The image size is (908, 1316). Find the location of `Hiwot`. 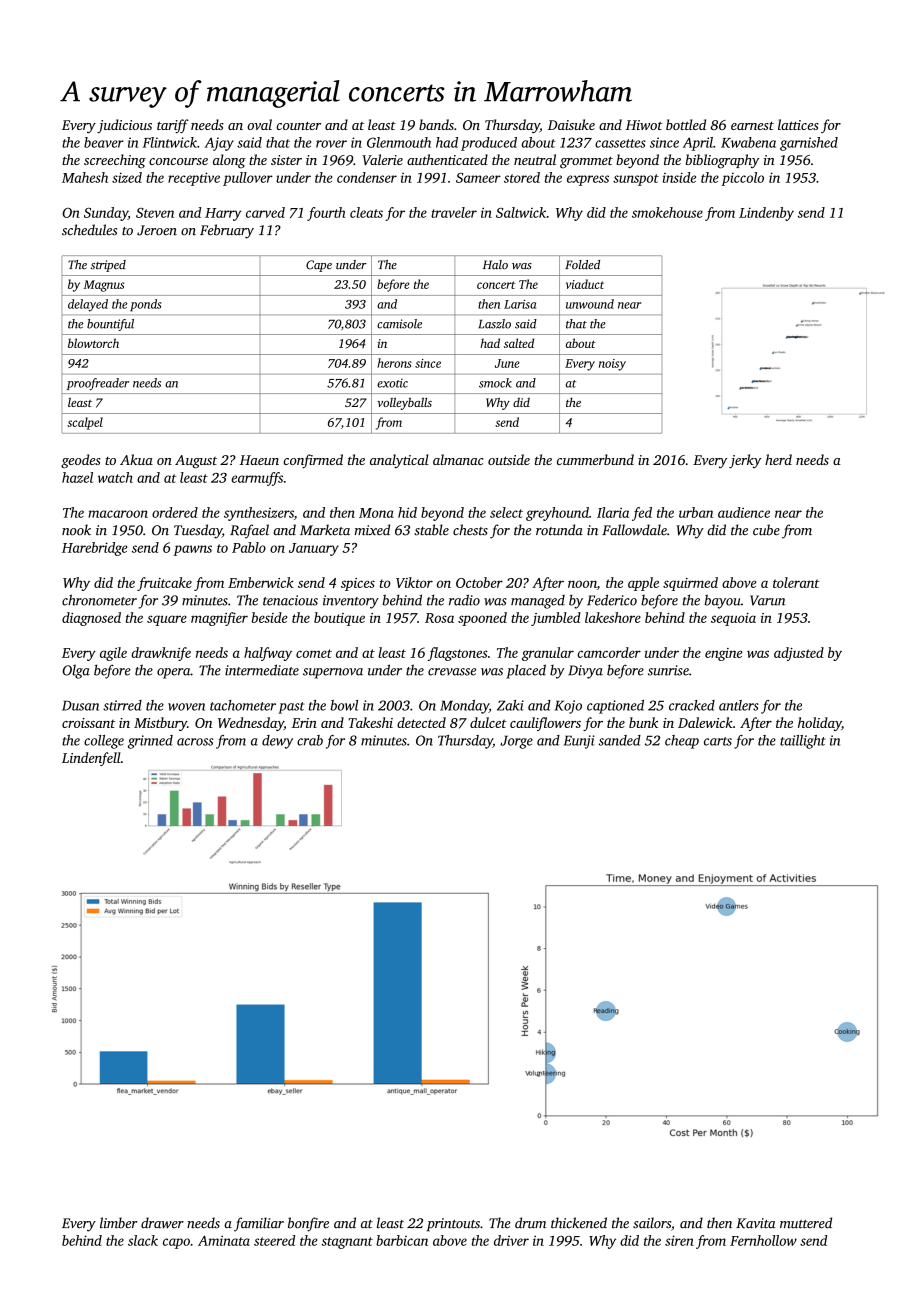

Hiwot is located at coordinates (644, 125).
